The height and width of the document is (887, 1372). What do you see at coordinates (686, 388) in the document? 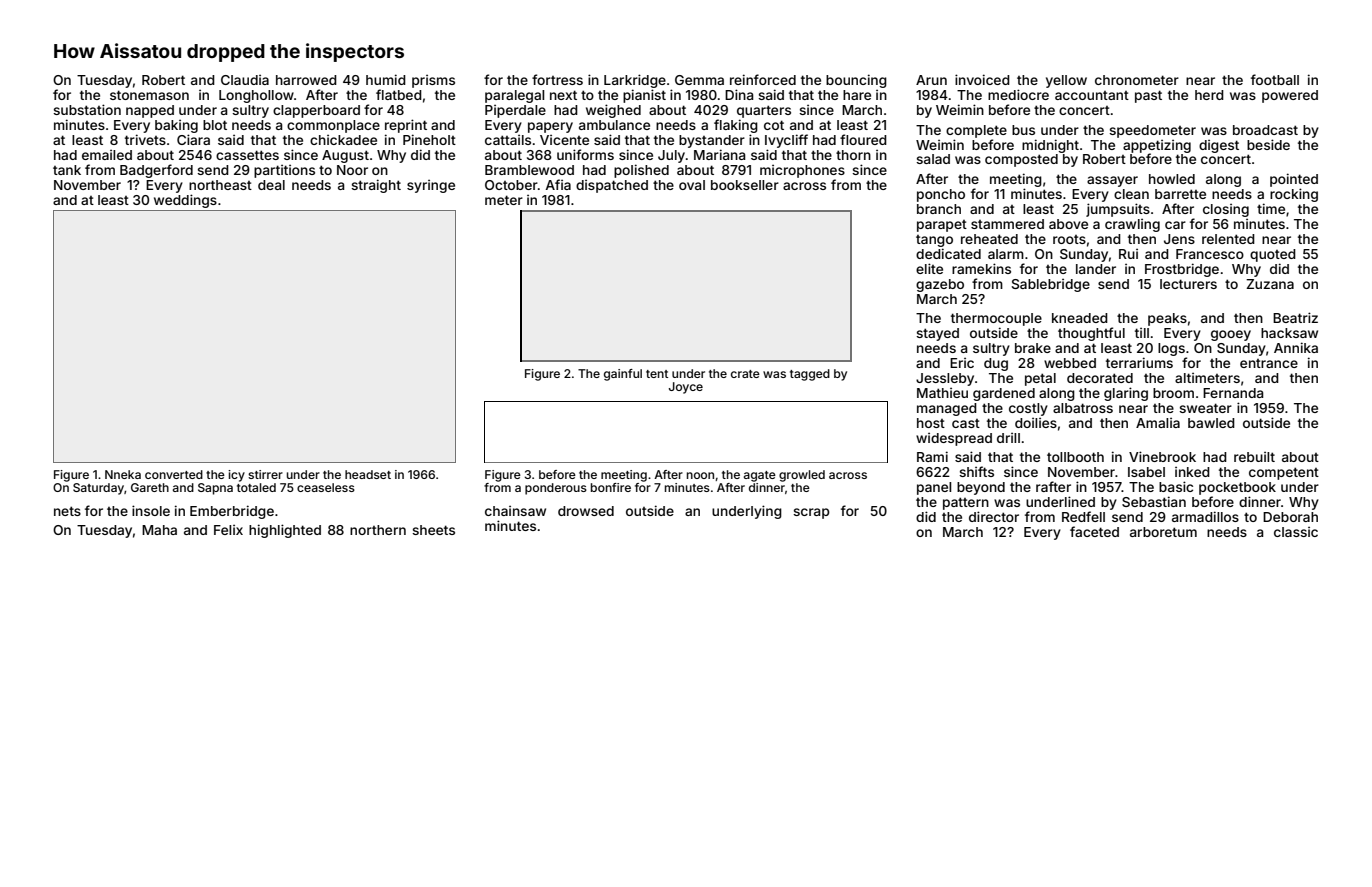
I see `Joyce` at bounding box center [686, 388].
